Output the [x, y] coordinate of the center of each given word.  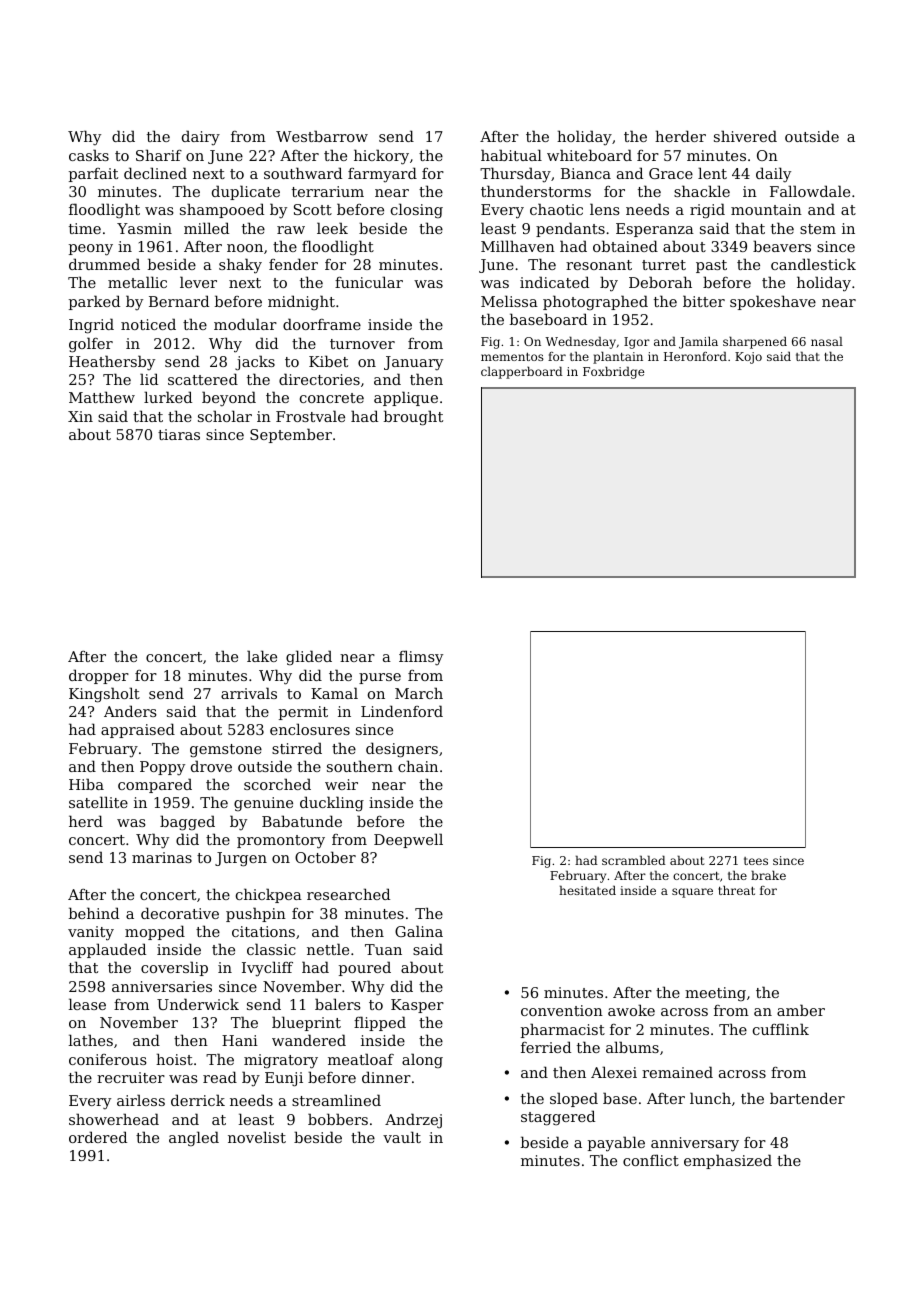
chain [418, 766]
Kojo [748, 358]
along [422, 1060]
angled [194, 1138]
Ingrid [91, 326]
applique [406, 398]
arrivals [249, 693]
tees [756, 861]
